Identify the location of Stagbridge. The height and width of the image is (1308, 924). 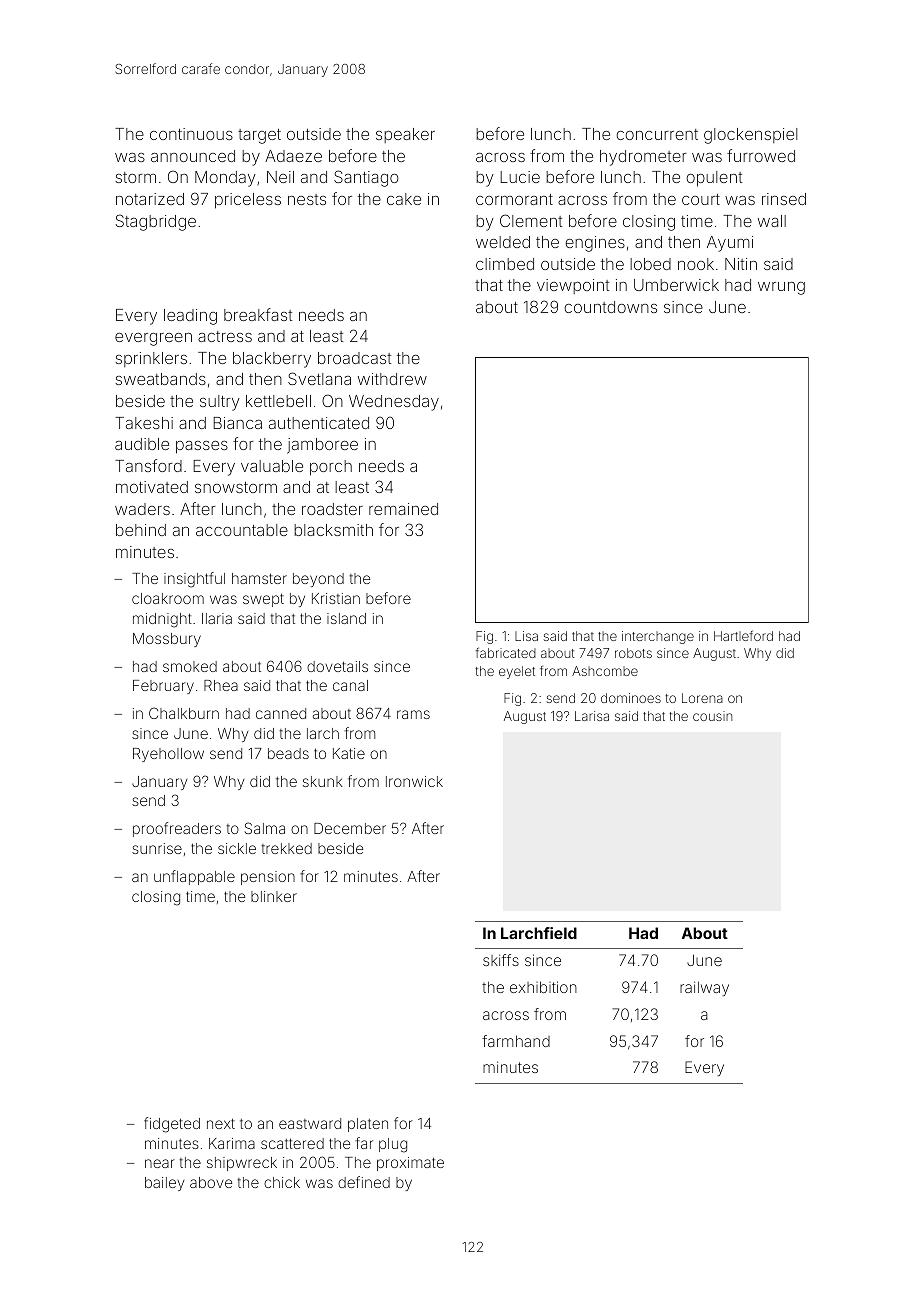
(156, 222).
